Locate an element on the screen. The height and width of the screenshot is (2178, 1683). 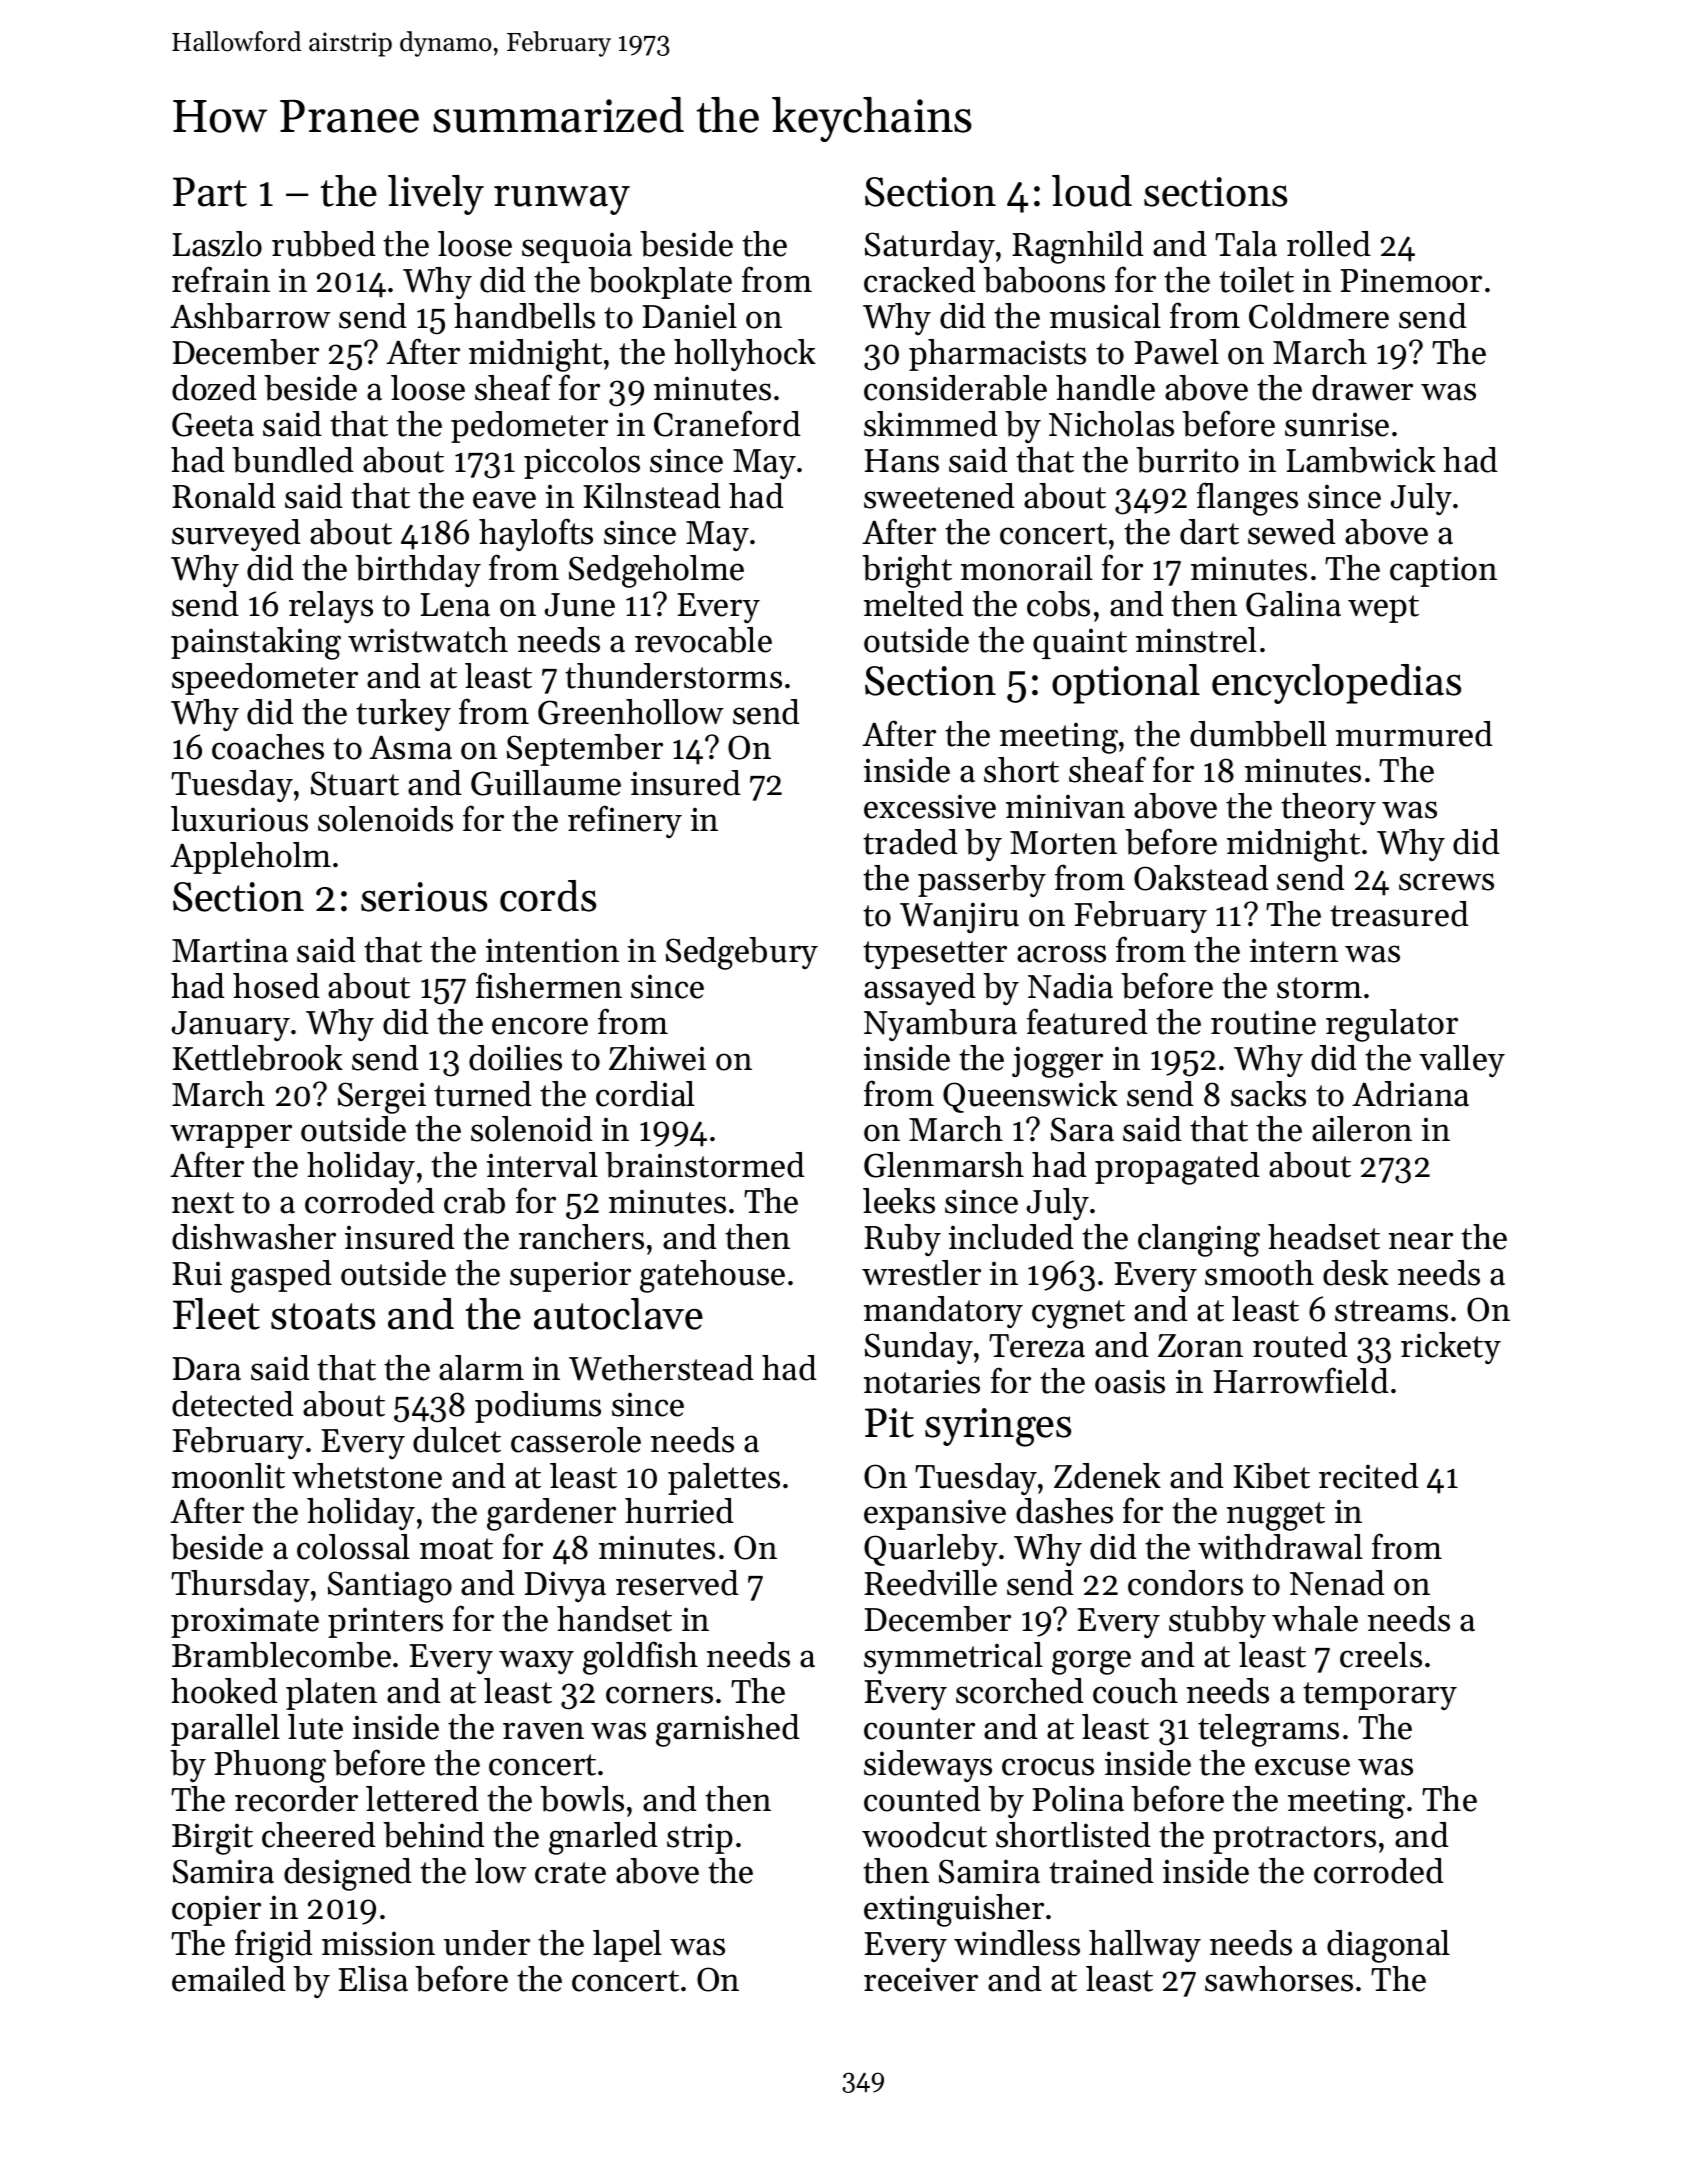
emailed is located at coordinates (229, 1979).
